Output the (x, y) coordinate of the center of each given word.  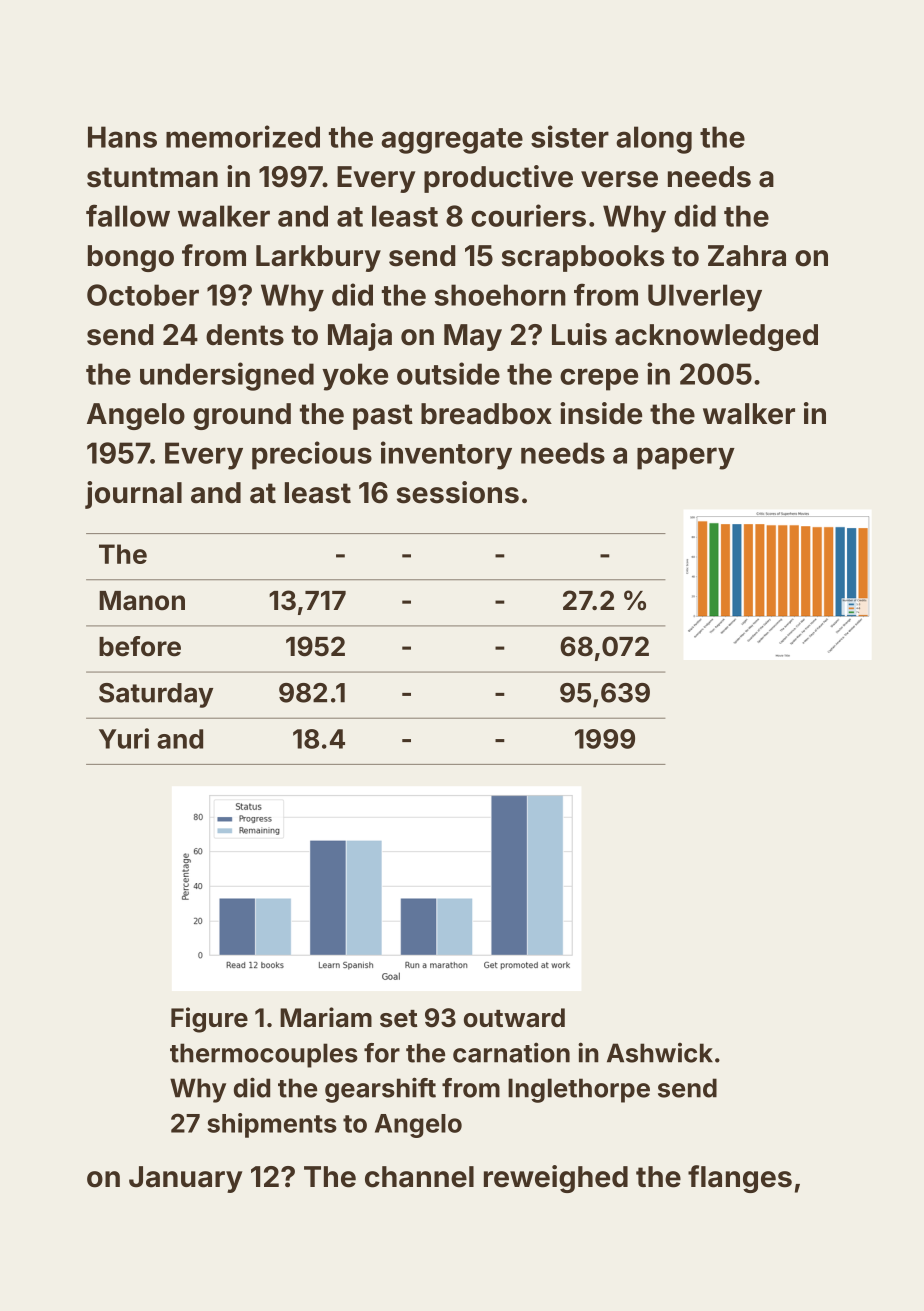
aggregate (452, 141)
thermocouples (264, 1055)
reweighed (556, 1179)
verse (619, 179)
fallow (128, 215)
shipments (272, 1125)
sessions (458, 492)
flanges (740, 1179)
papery (686, 458)
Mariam (326, 1017)
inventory (446, 455)
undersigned (227, 376)
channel (419, 1177)
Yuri (124, 738)
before (140, 646)
